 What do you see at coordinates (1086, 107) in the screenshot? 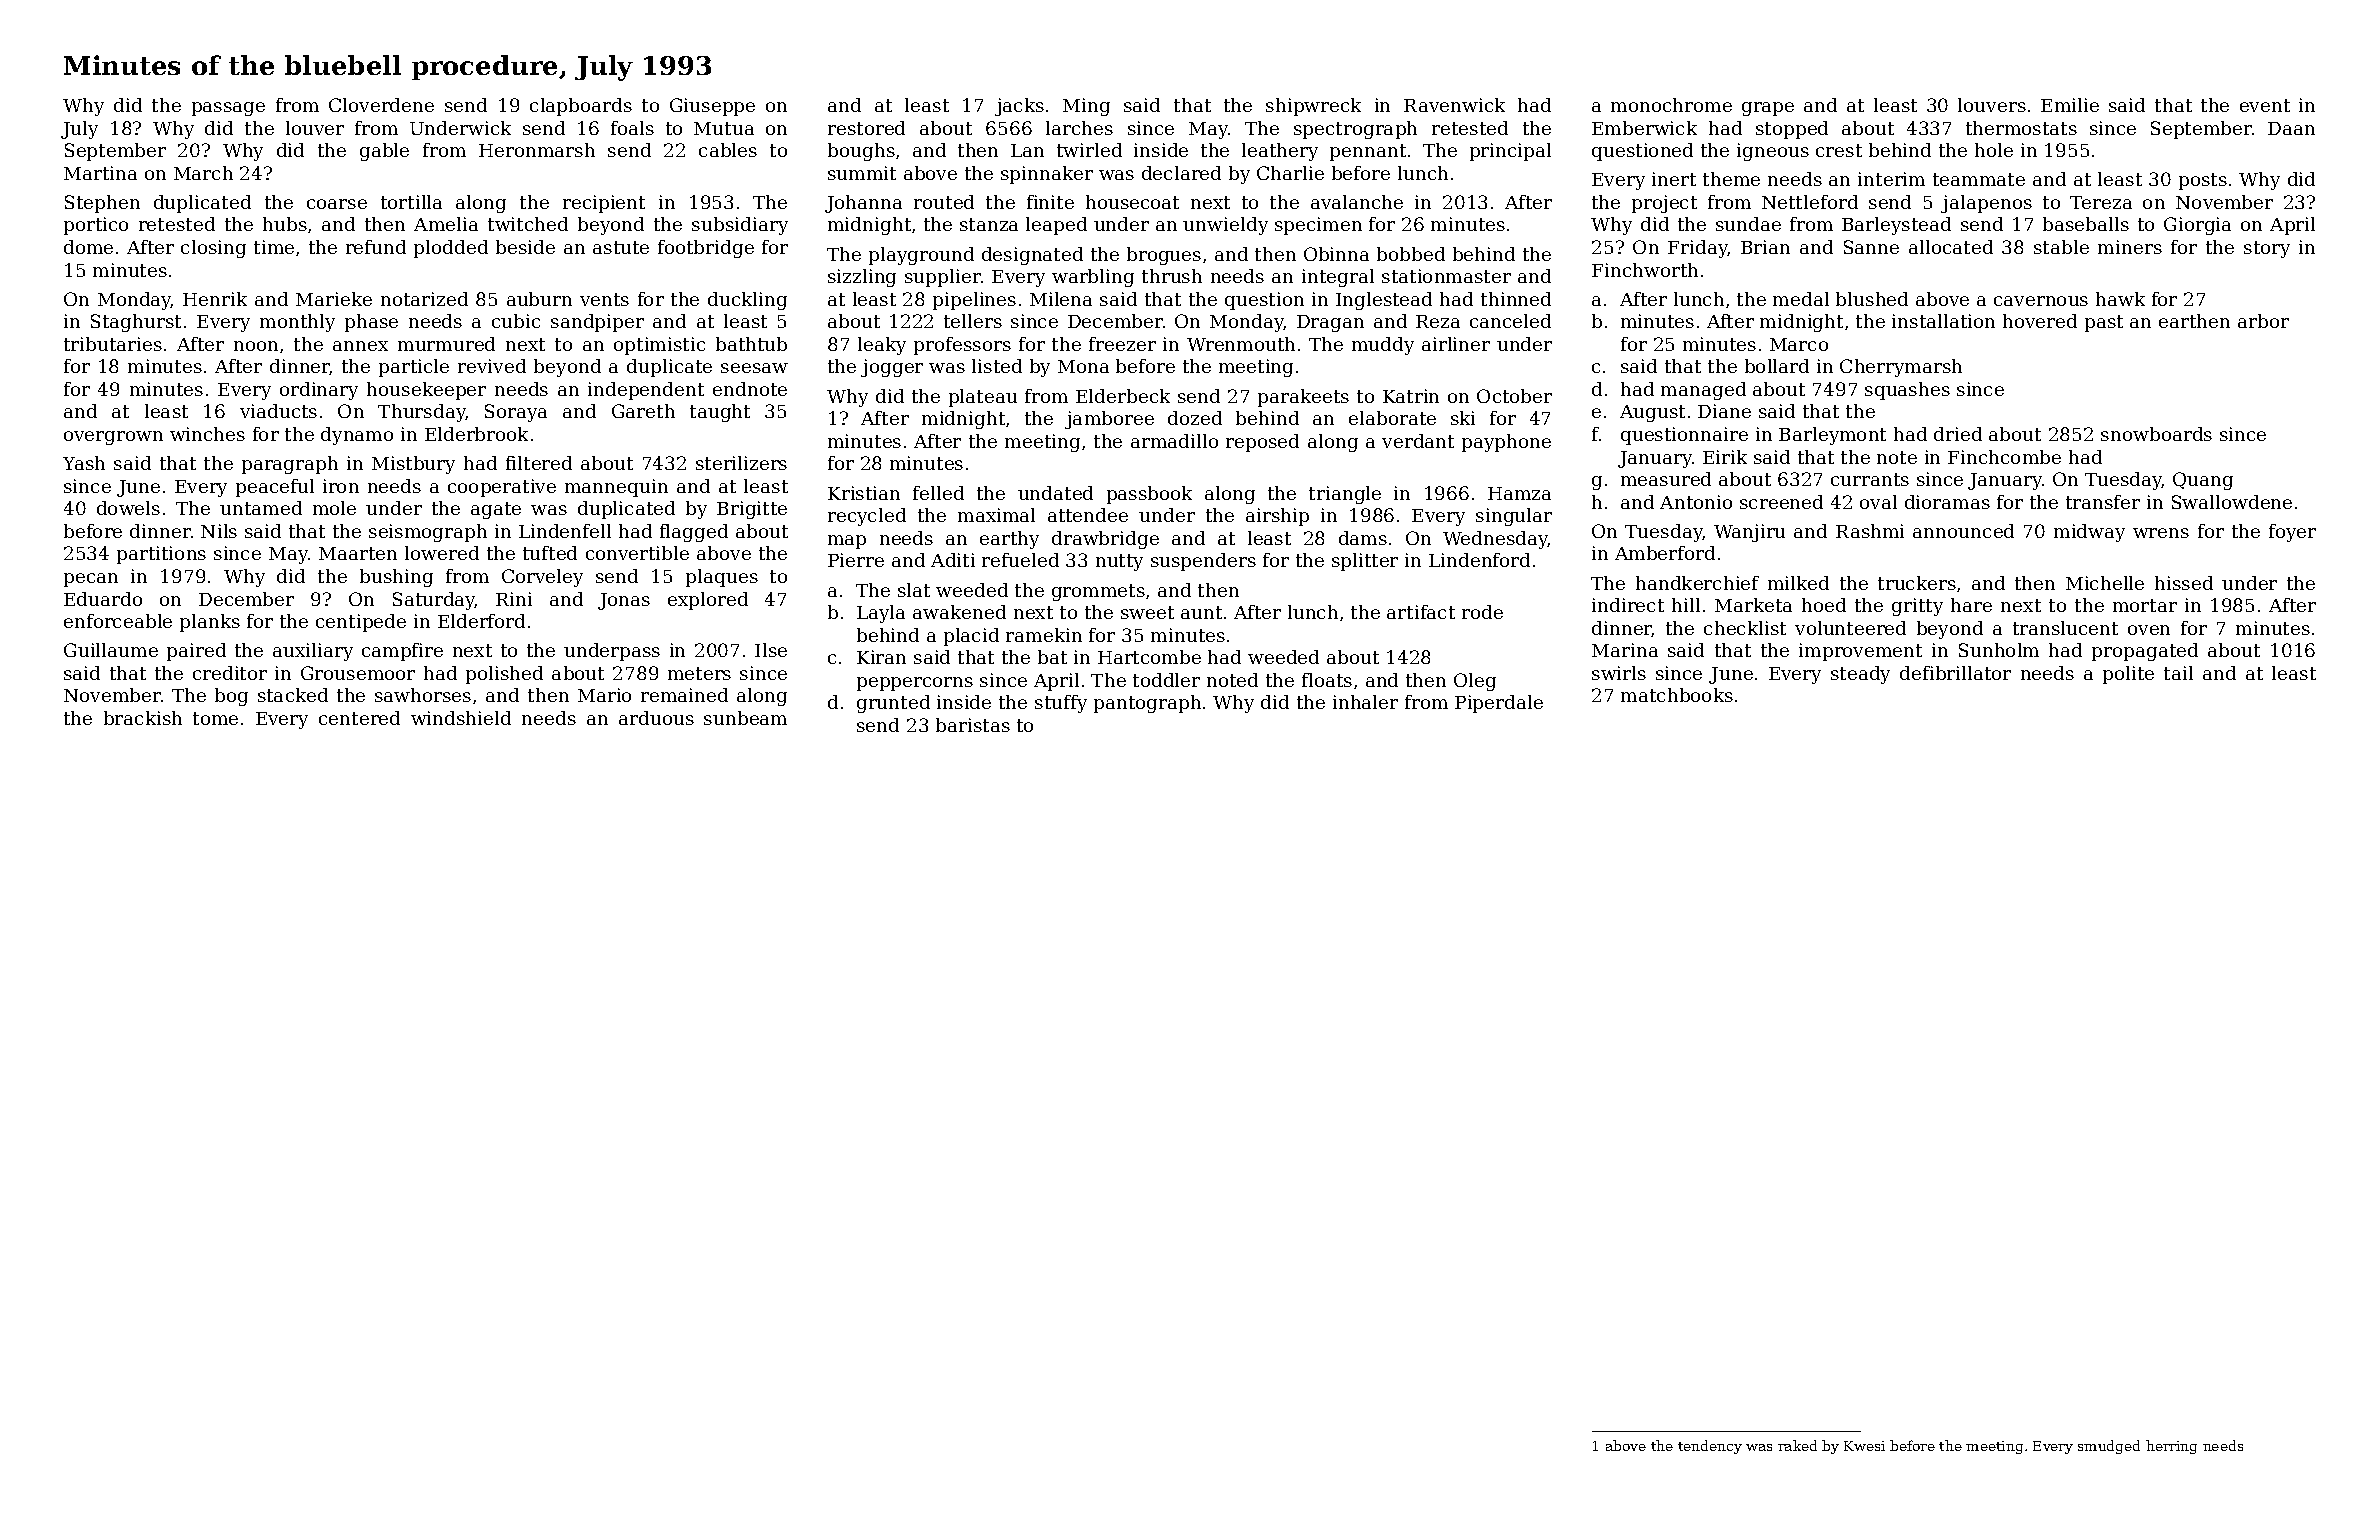
I see `Ming` at bounding box center [1086, 107].
